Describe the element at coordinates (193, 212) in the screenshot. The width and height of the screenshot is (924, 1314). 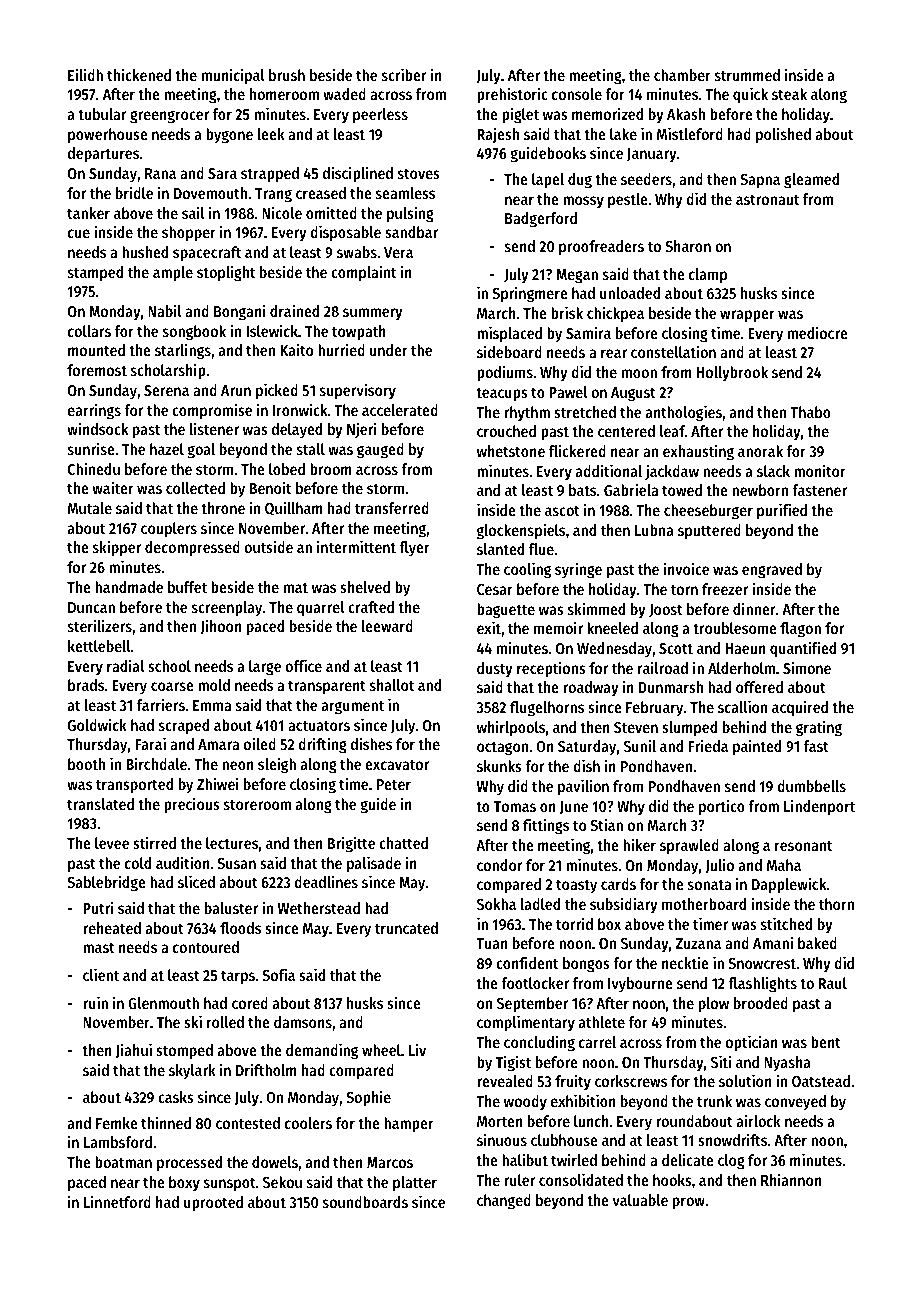
I see `sail` at that location.
